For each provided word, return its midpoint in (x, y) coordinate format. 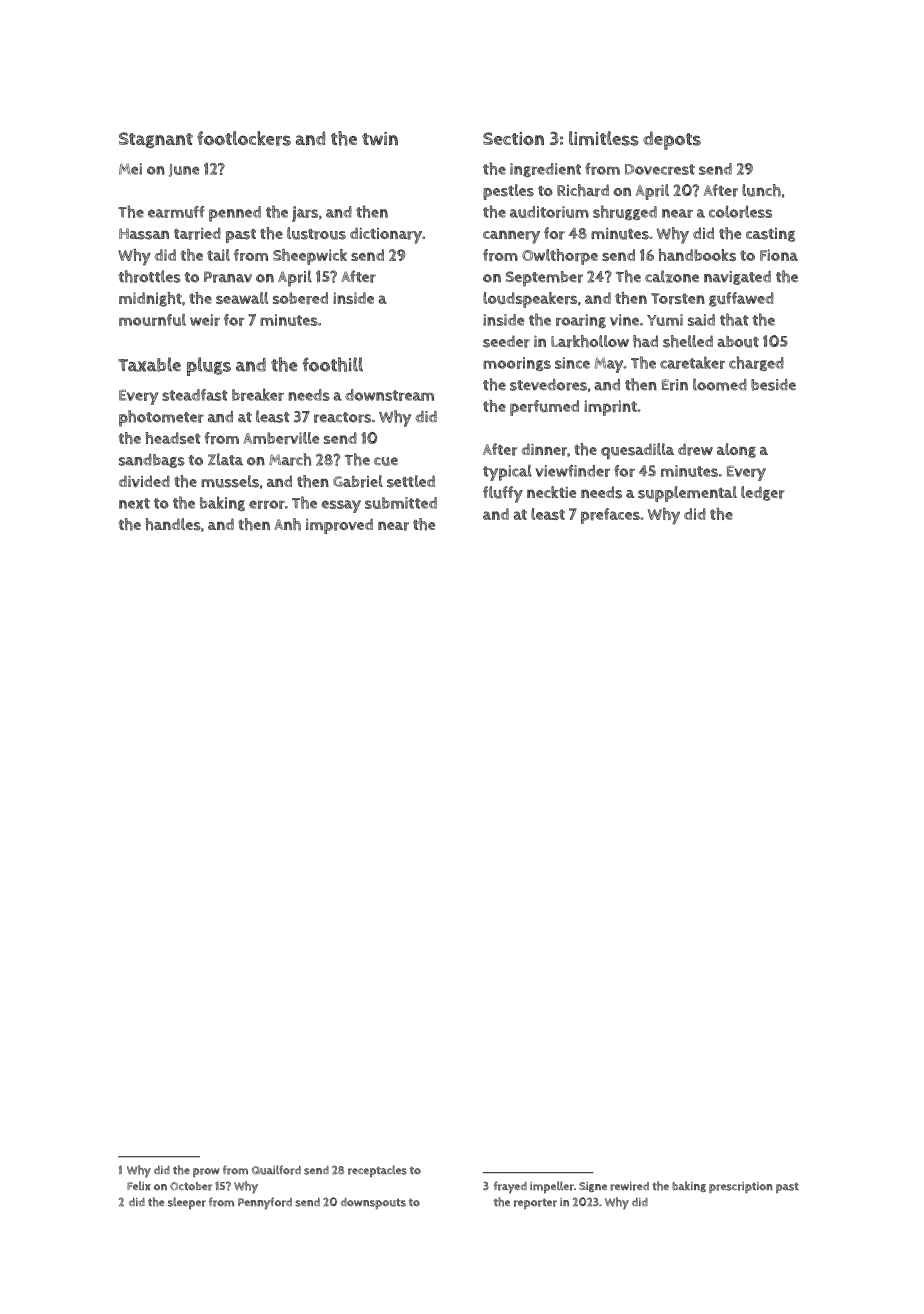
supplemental (687, 494)
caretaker (692, 362)
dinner (544, 449)
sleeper (187, 1203)
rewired (629, 1186)
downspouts (373, 1203)
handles (173, 524)
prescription (741, 1187)
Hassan (144, 234)
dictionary (386, 235)
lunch (761, 190)
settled (411, 481)
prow (206, 1172)
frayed (510, 1187)
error (267, 504)
